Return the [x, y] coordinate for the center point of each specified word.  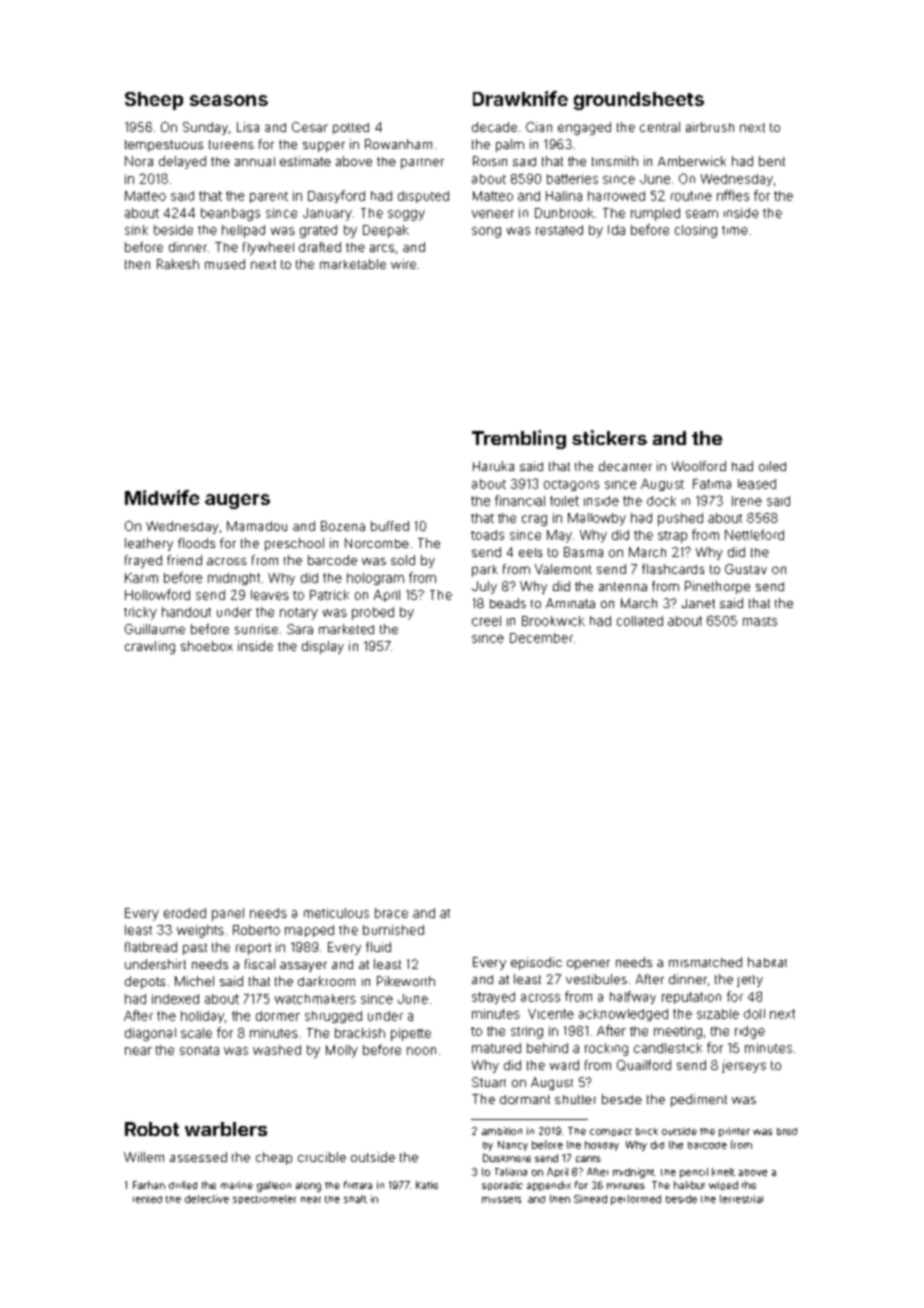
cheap [274, 1158]
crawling [150, 647]
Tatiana [511, 1172]
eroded [185, 913]
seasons [229, 100]
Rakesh [178, 264]
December [541, 638]
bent [772, 161]
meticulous [336, 913]
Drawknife [520, 98]
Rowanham [398, 144]
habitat [767, 962]
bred [787, 1131]
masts [760, 621]
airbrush [710, 127]
